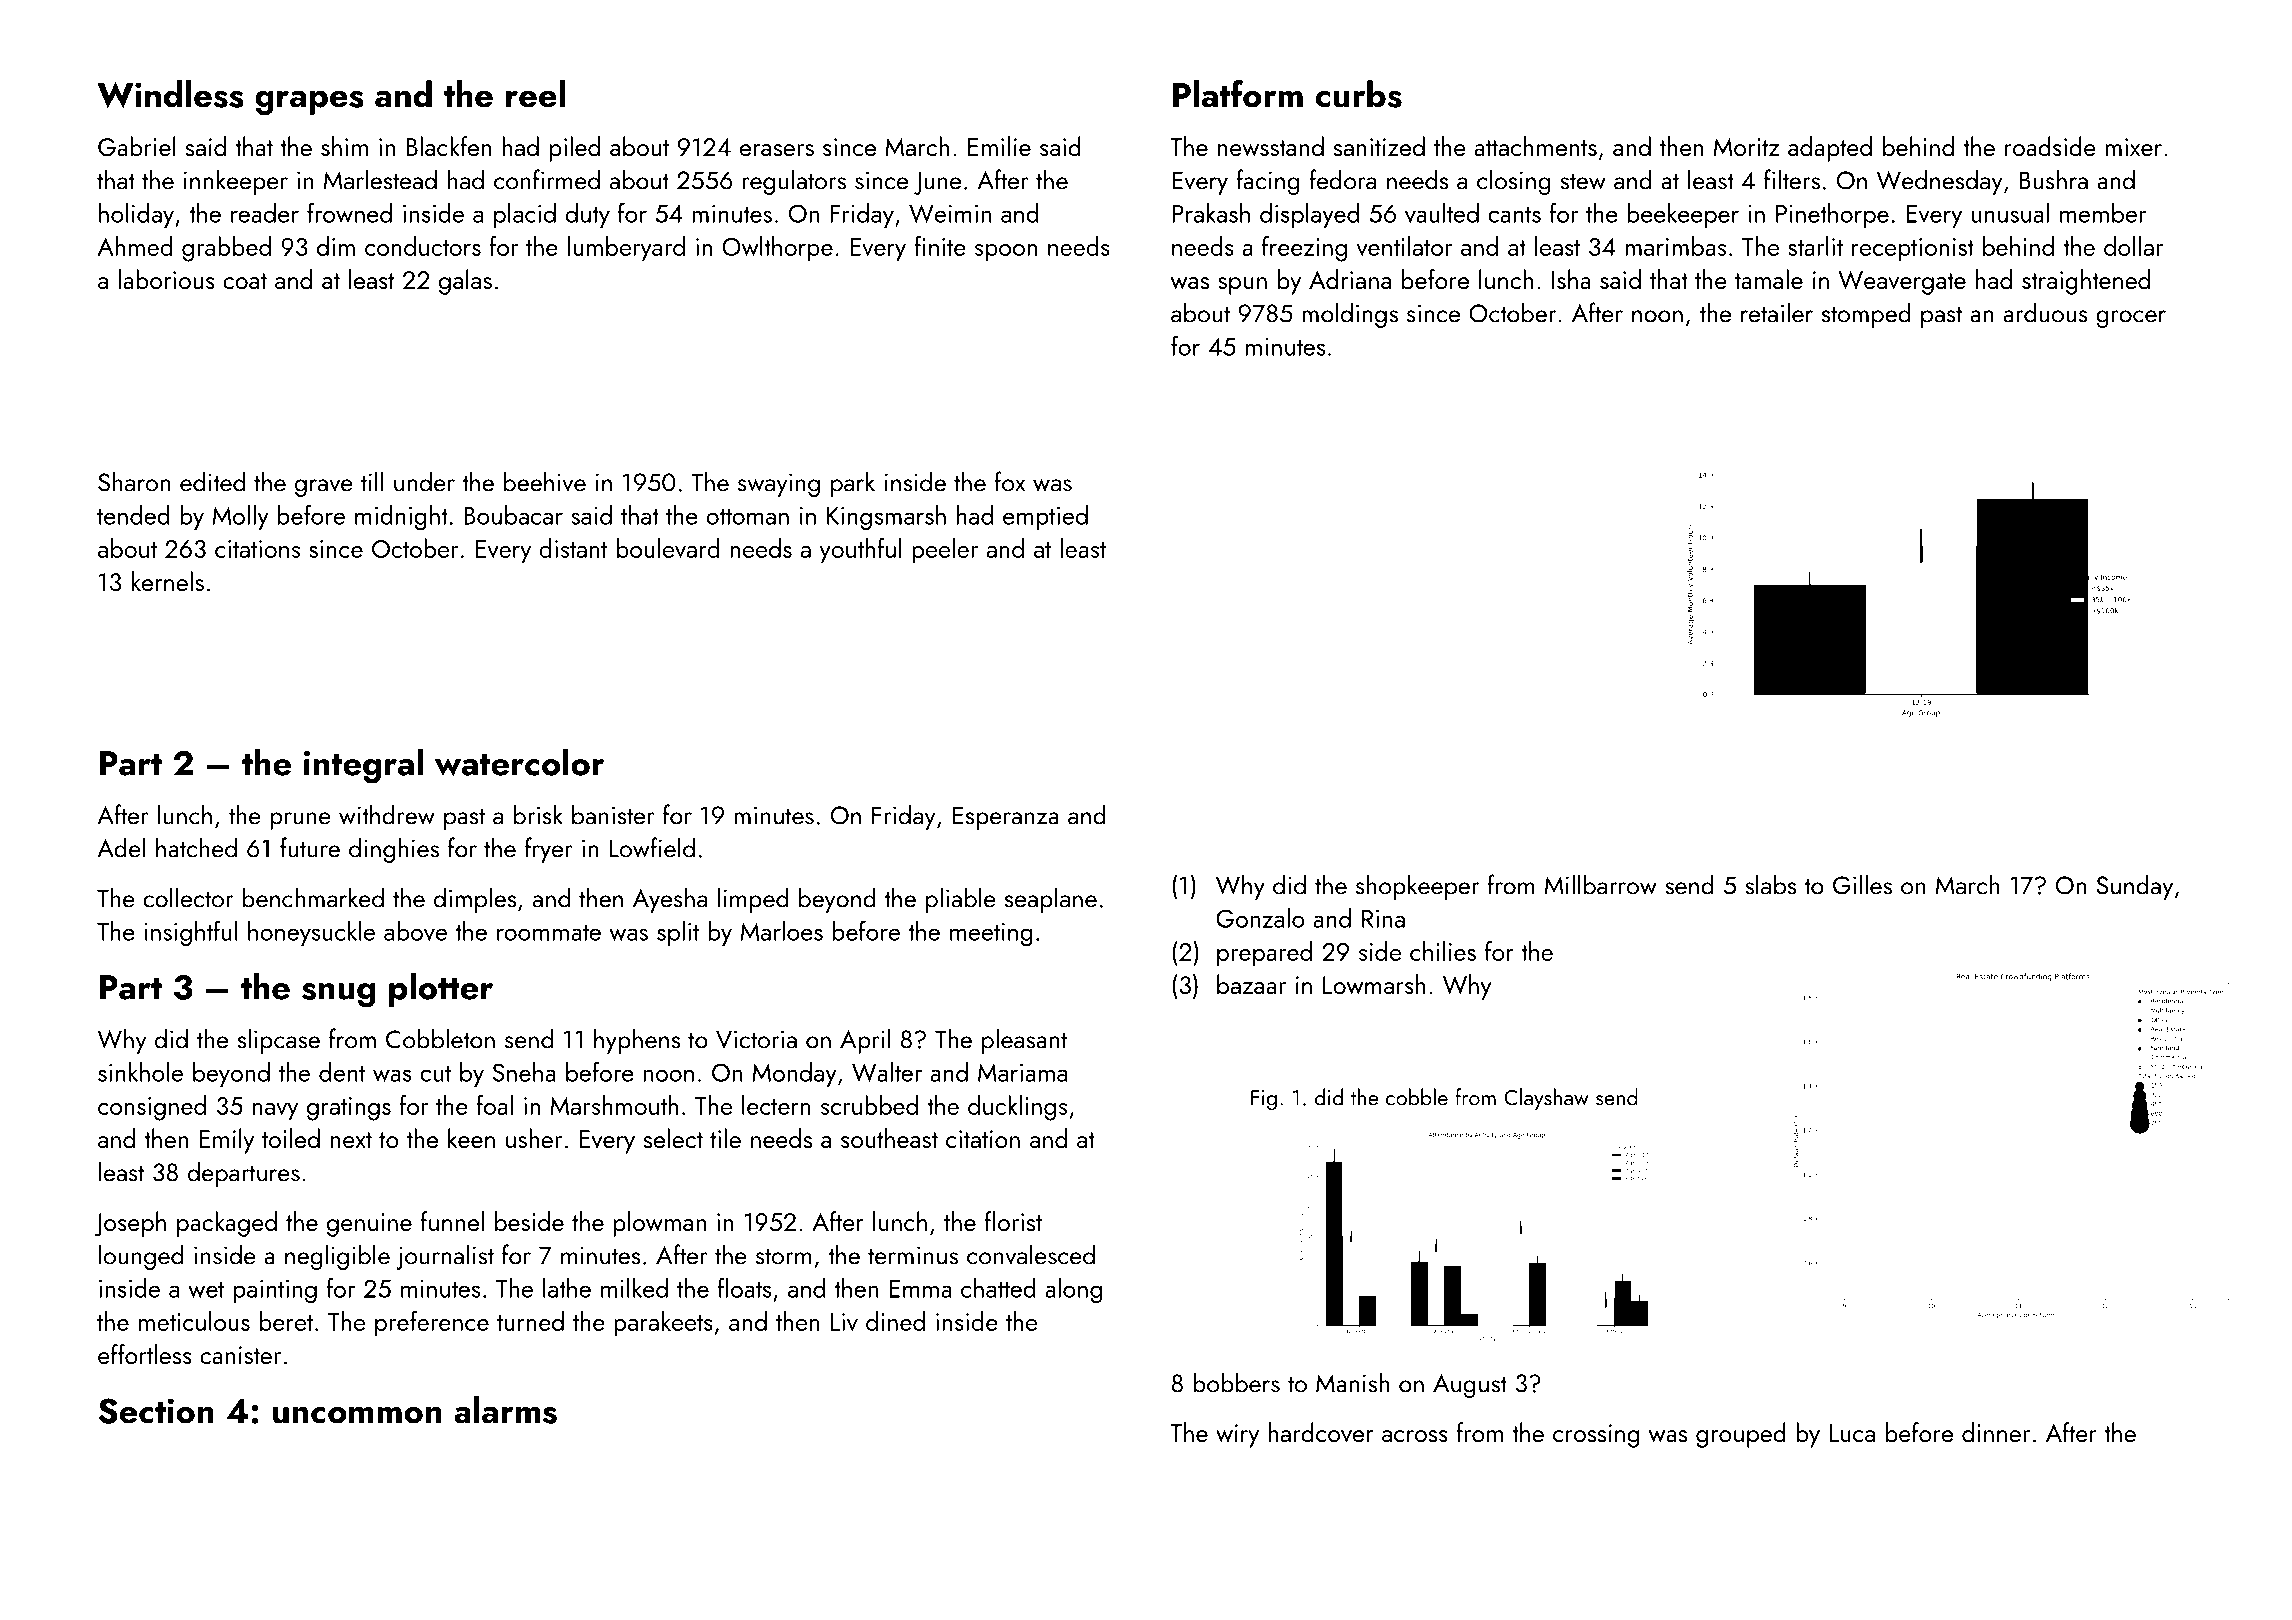 Image resolution: width=2292 pixels, height=1620 pixels. Describe the element at coordinates (156, 1411) in the screenshot. I see `Section` at that location.
